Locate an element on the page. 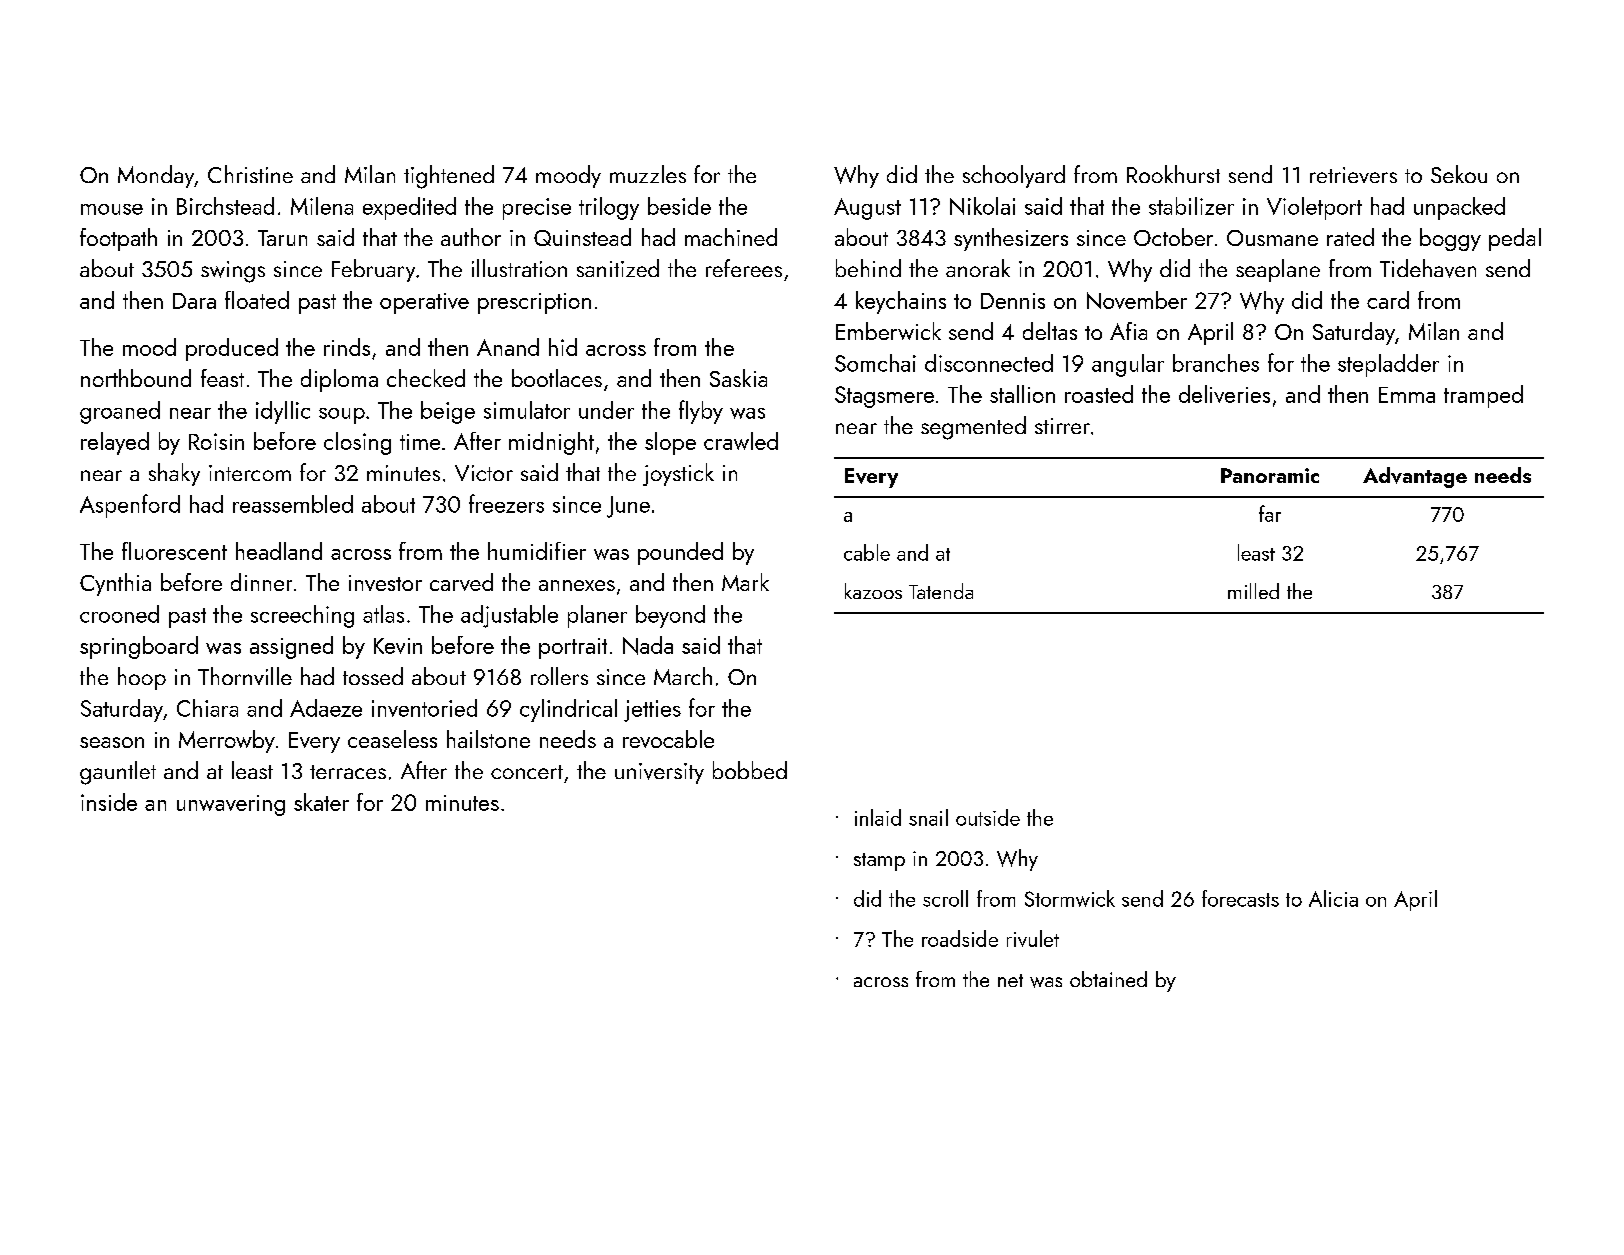  Rookhurst is located at coordinates (1173, 174).
